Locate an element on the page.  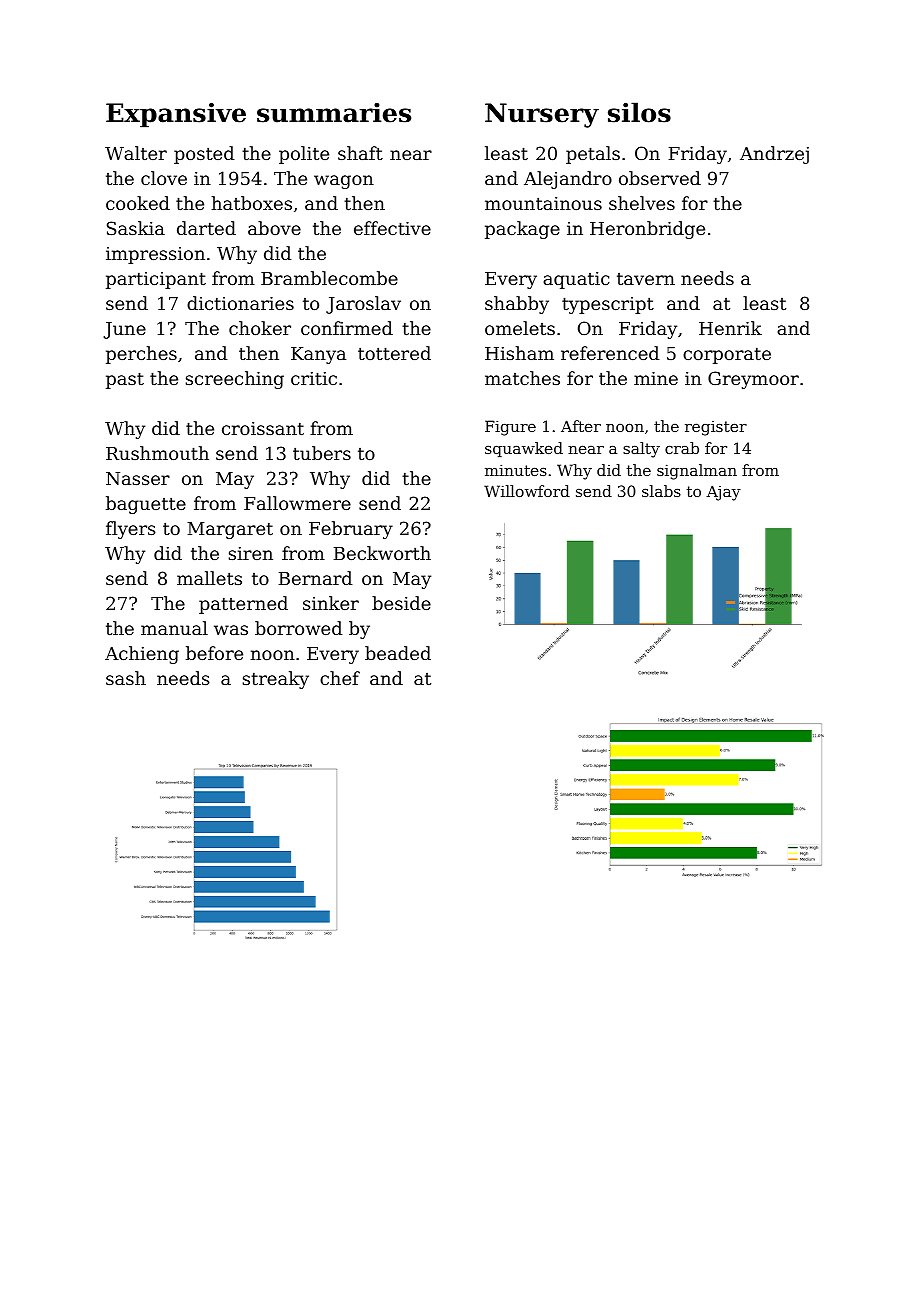
chef is located at coordinates (340, 678).
